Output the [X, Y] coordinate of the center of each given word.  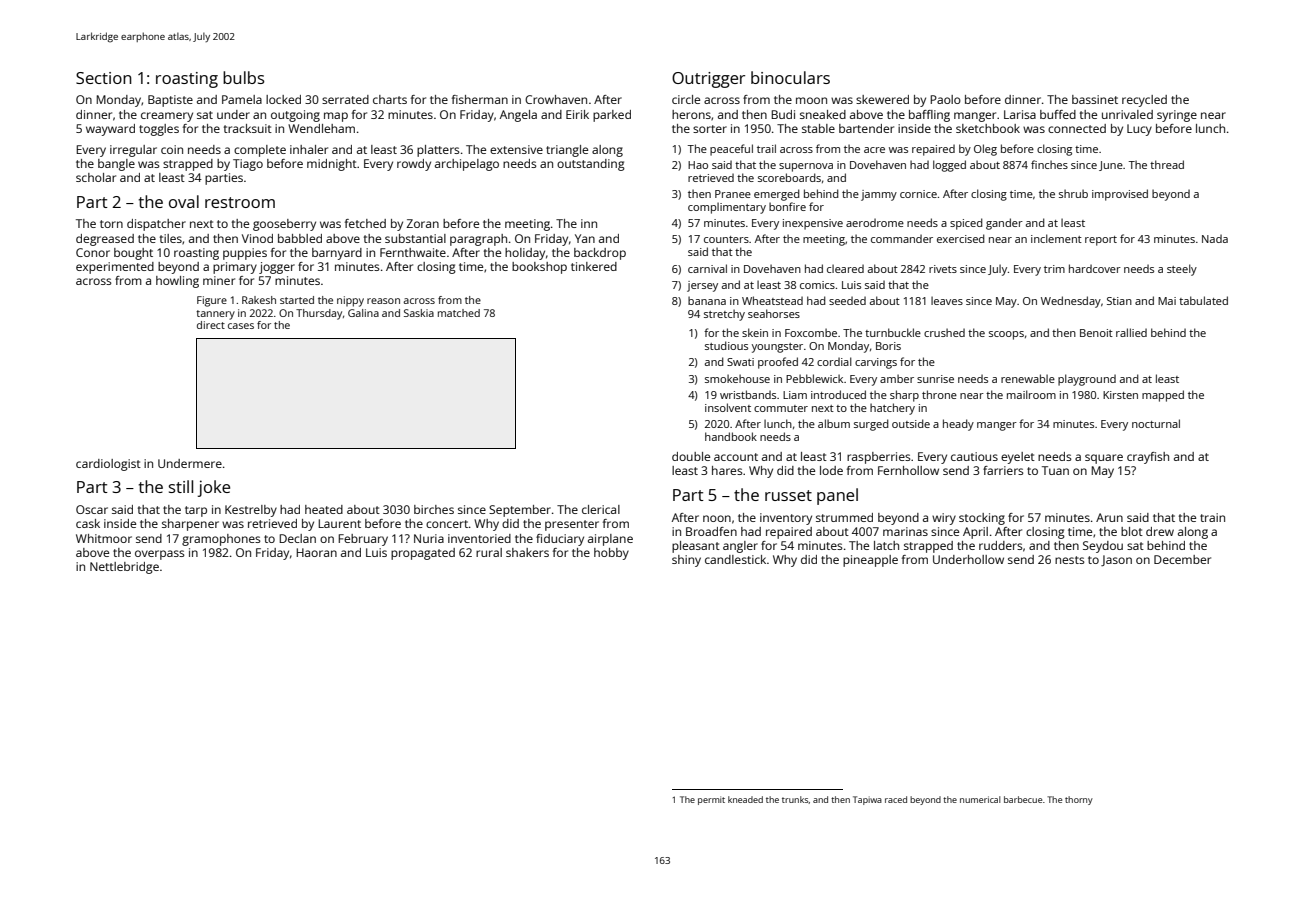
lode [831, 470]
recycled [1144, 101]
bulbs [243, 77]
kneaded [745, 799]
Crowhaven [556, 99]
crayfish [1148, 458]
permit [711, 800]
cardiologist [108, 465]
